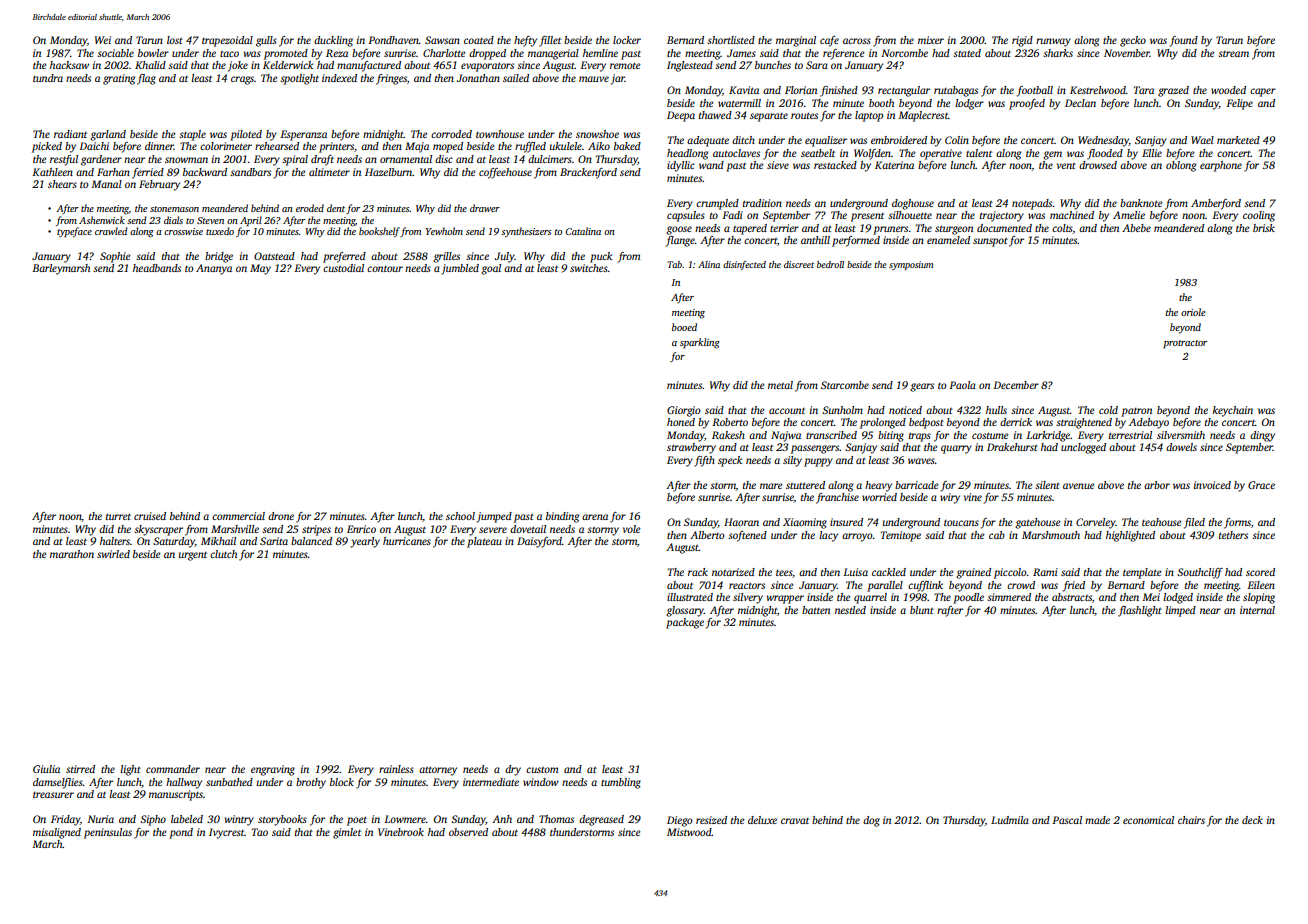 This image has height=924, width=1308. Describe the element at coordinates (1133, 41) in the image. I see `gecko` at that location.
